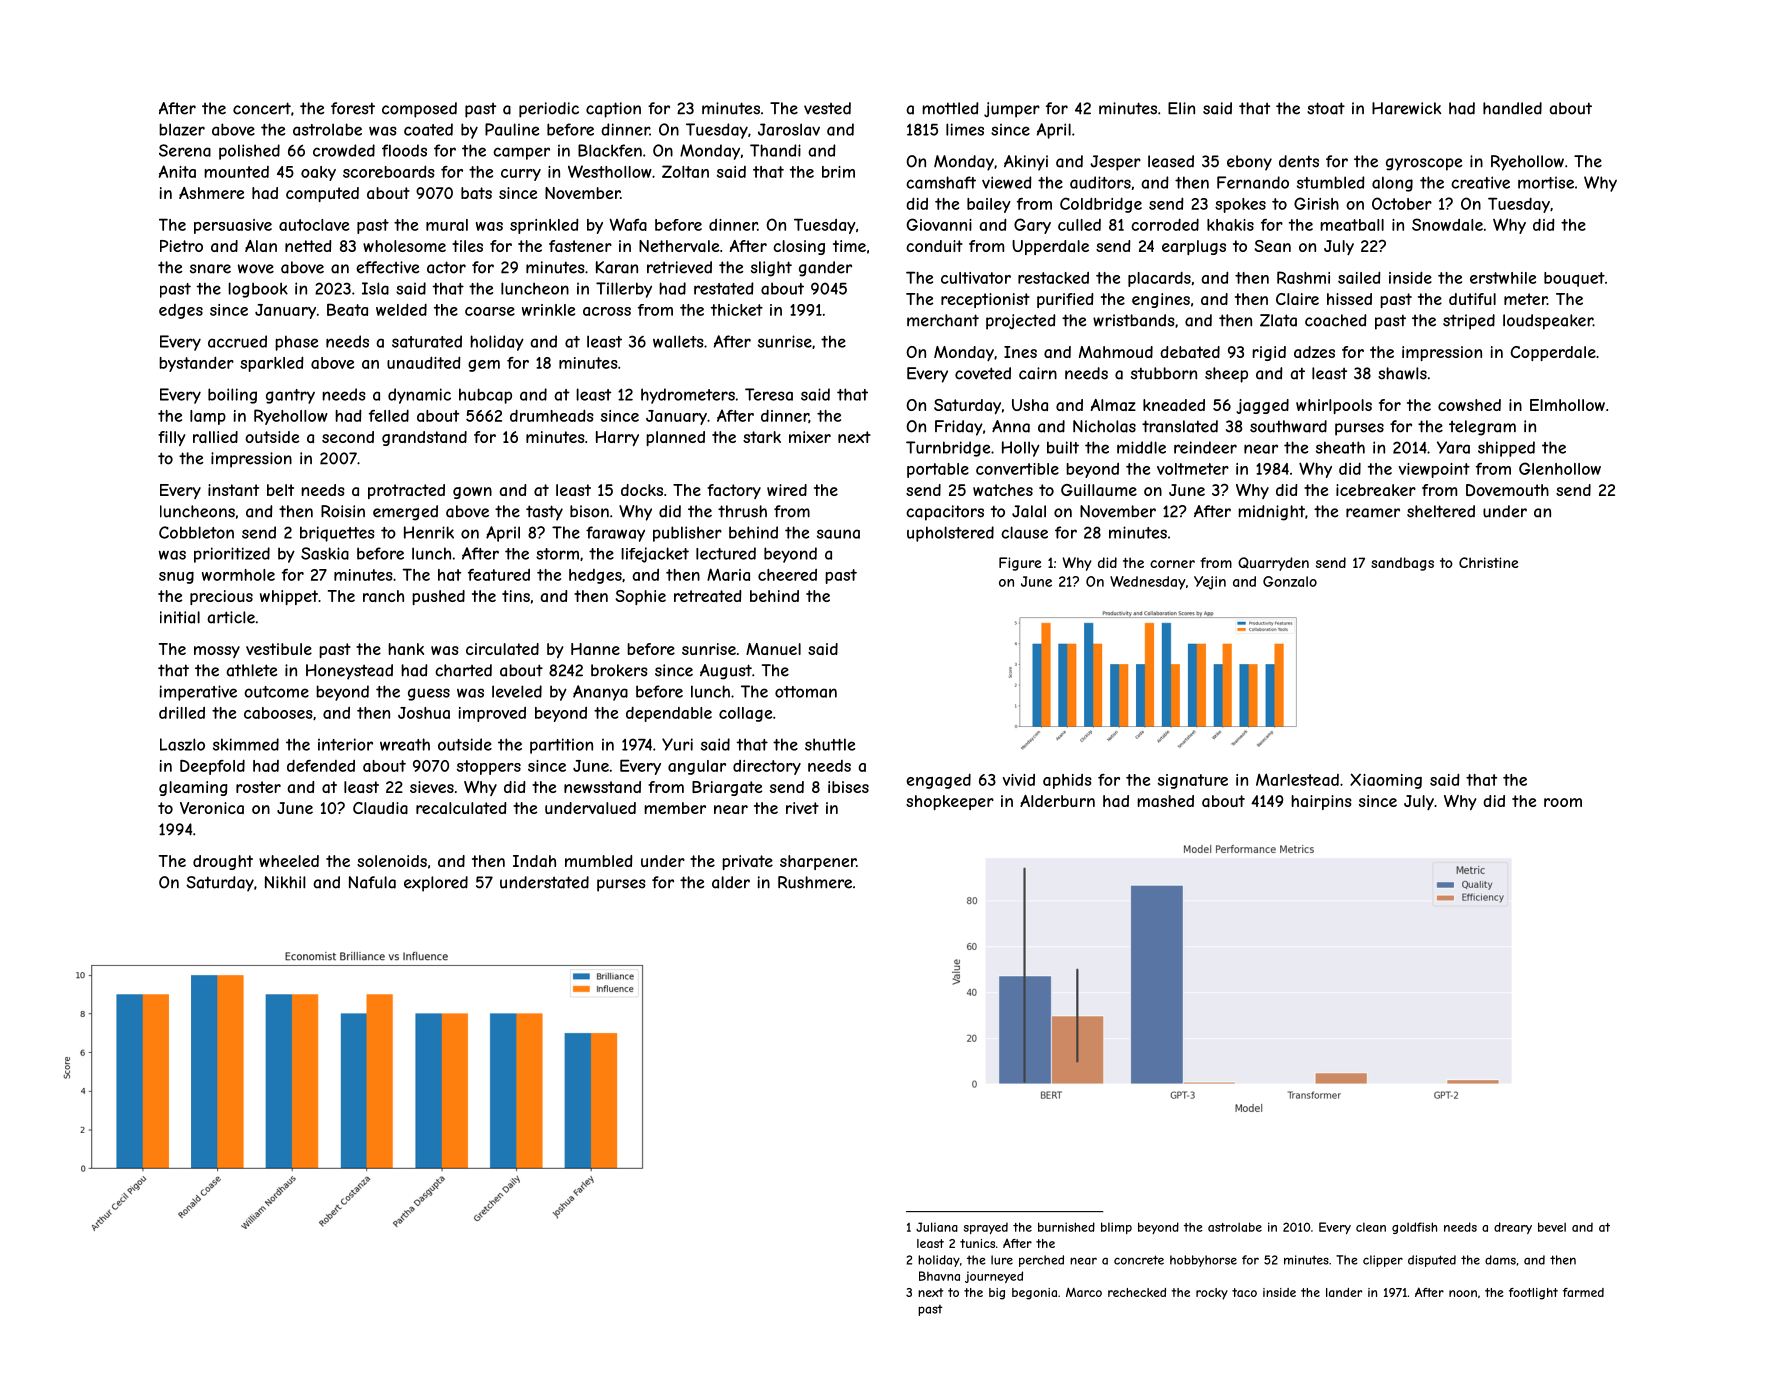 Image resolution: width=1779 pixels, height=1375 pixels. I want to click on gleaming, so click(193, 788).
